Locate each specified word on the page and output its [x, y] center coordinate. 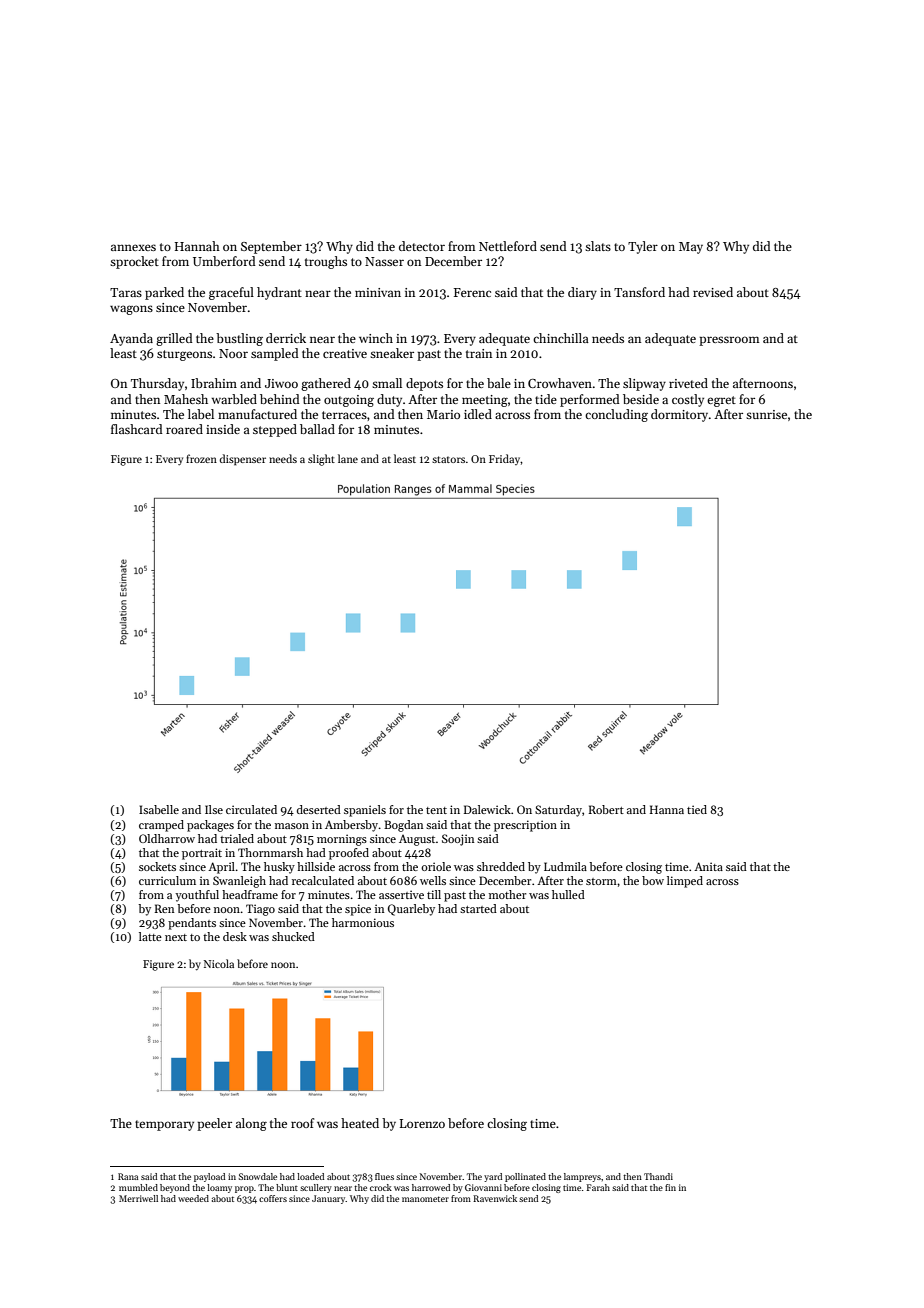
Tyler [643, 247]
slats [598, 246]
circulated [251, 809]
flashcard [137, 429]
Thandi [658, 1176]
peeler [214, 1124]
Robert [606, 809]
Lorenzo [422, 1123]
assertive [401, 894]
